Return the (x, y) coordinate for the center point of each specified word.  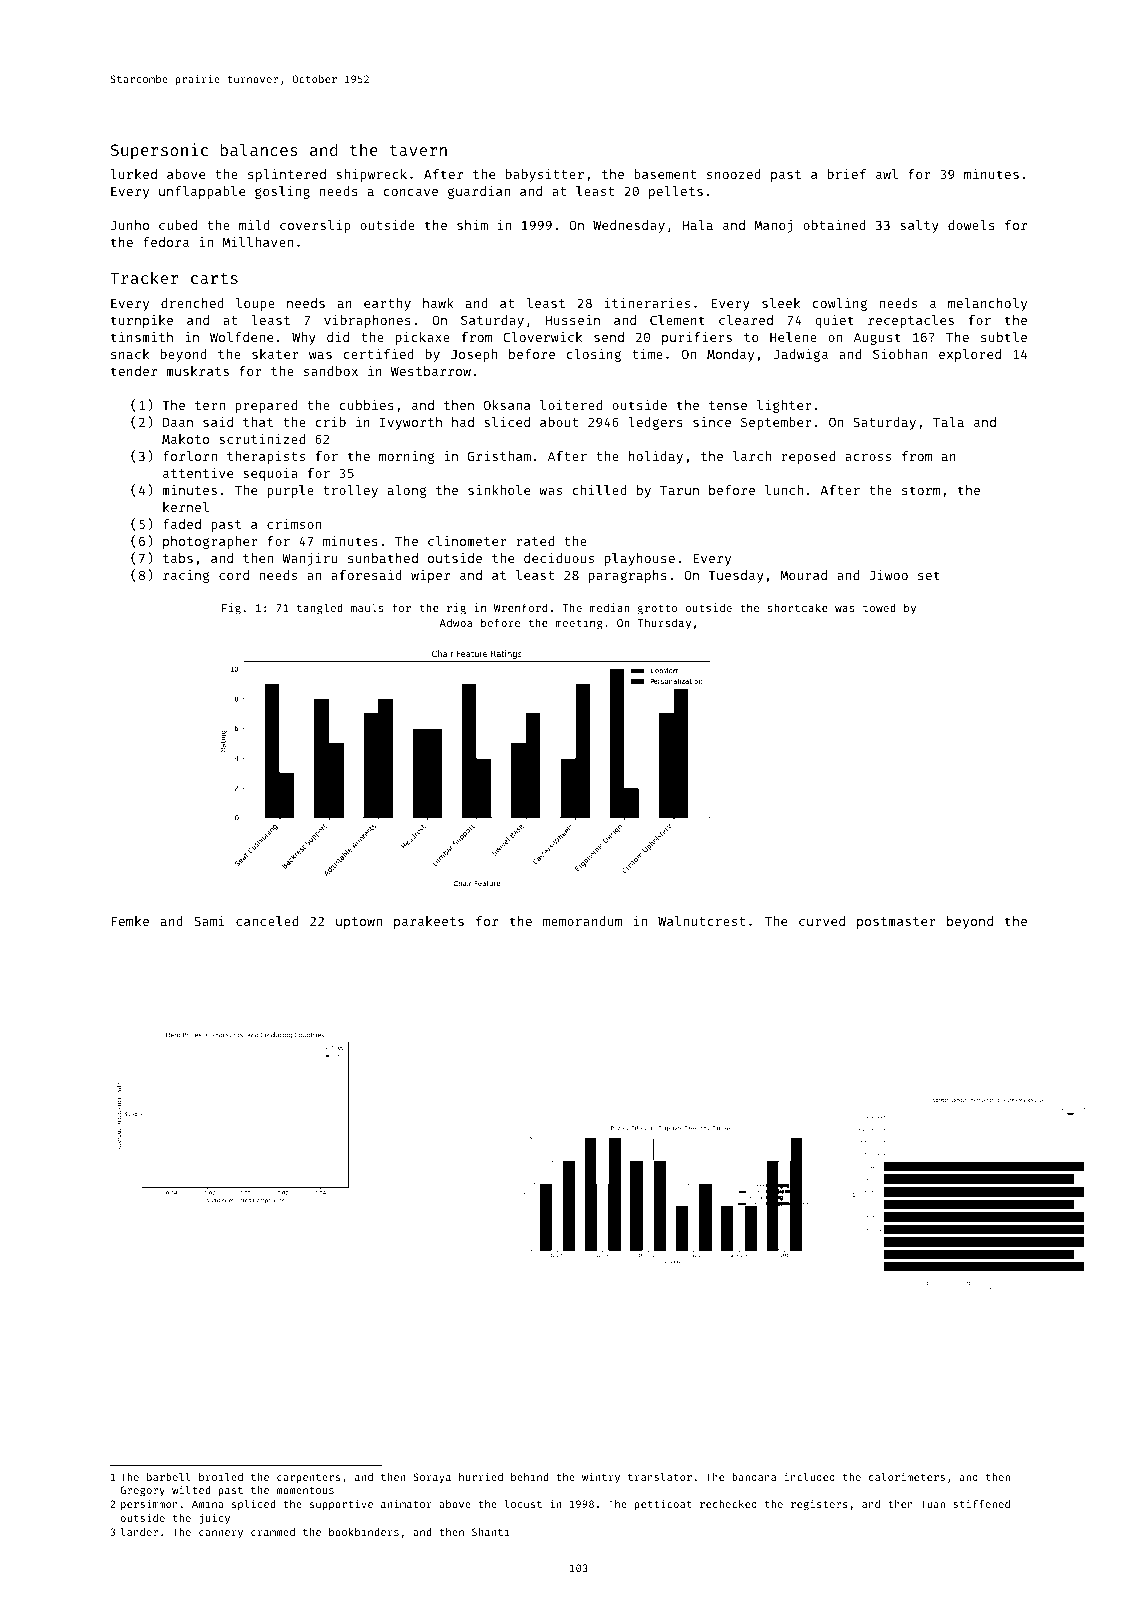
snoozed (734, 174)
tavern (418, 150)
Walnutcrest (701, 921)
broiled (221, 1477)
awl (887, 174)
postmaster (896, 923)
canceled (267, 921)
